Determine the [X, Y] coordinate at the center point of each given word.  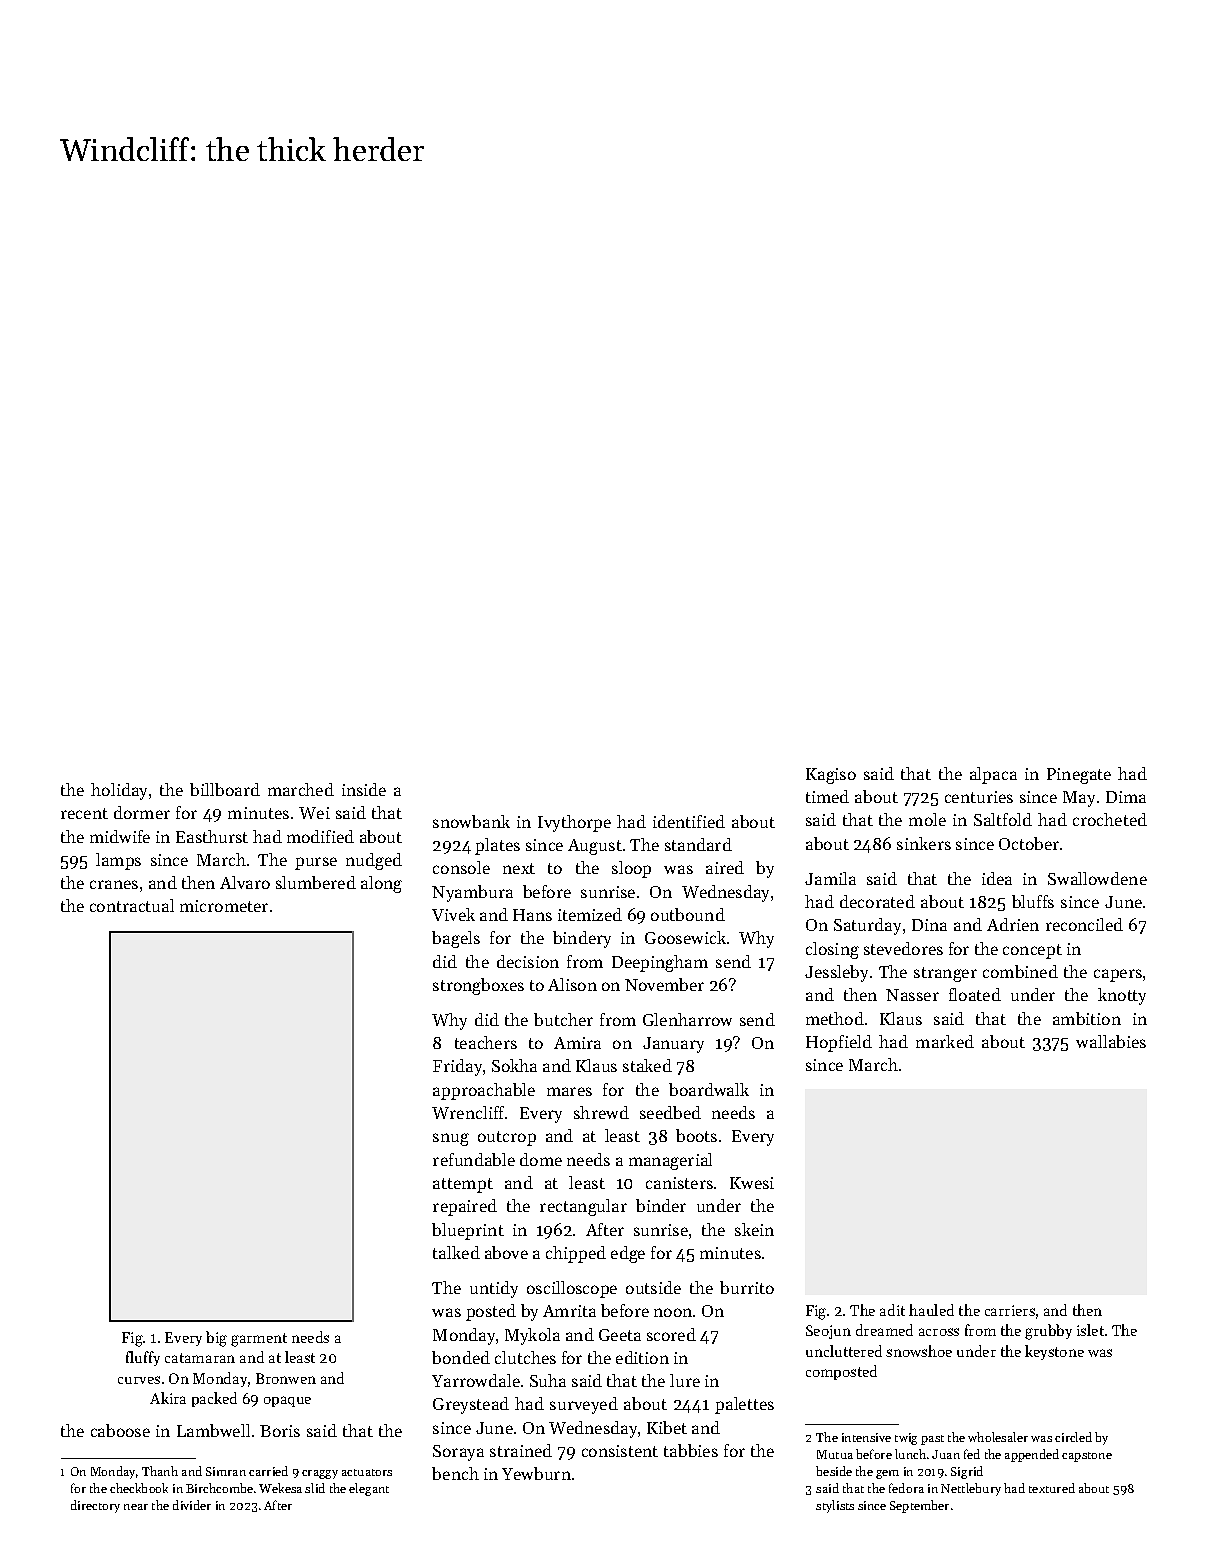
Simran [226, 1471]
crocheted [1110, 819]
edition [642, 1357]
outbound [688, 914]
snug [451, 1139]
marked [945, 1041]
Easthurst [212, 836]
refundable [474, 1159]
